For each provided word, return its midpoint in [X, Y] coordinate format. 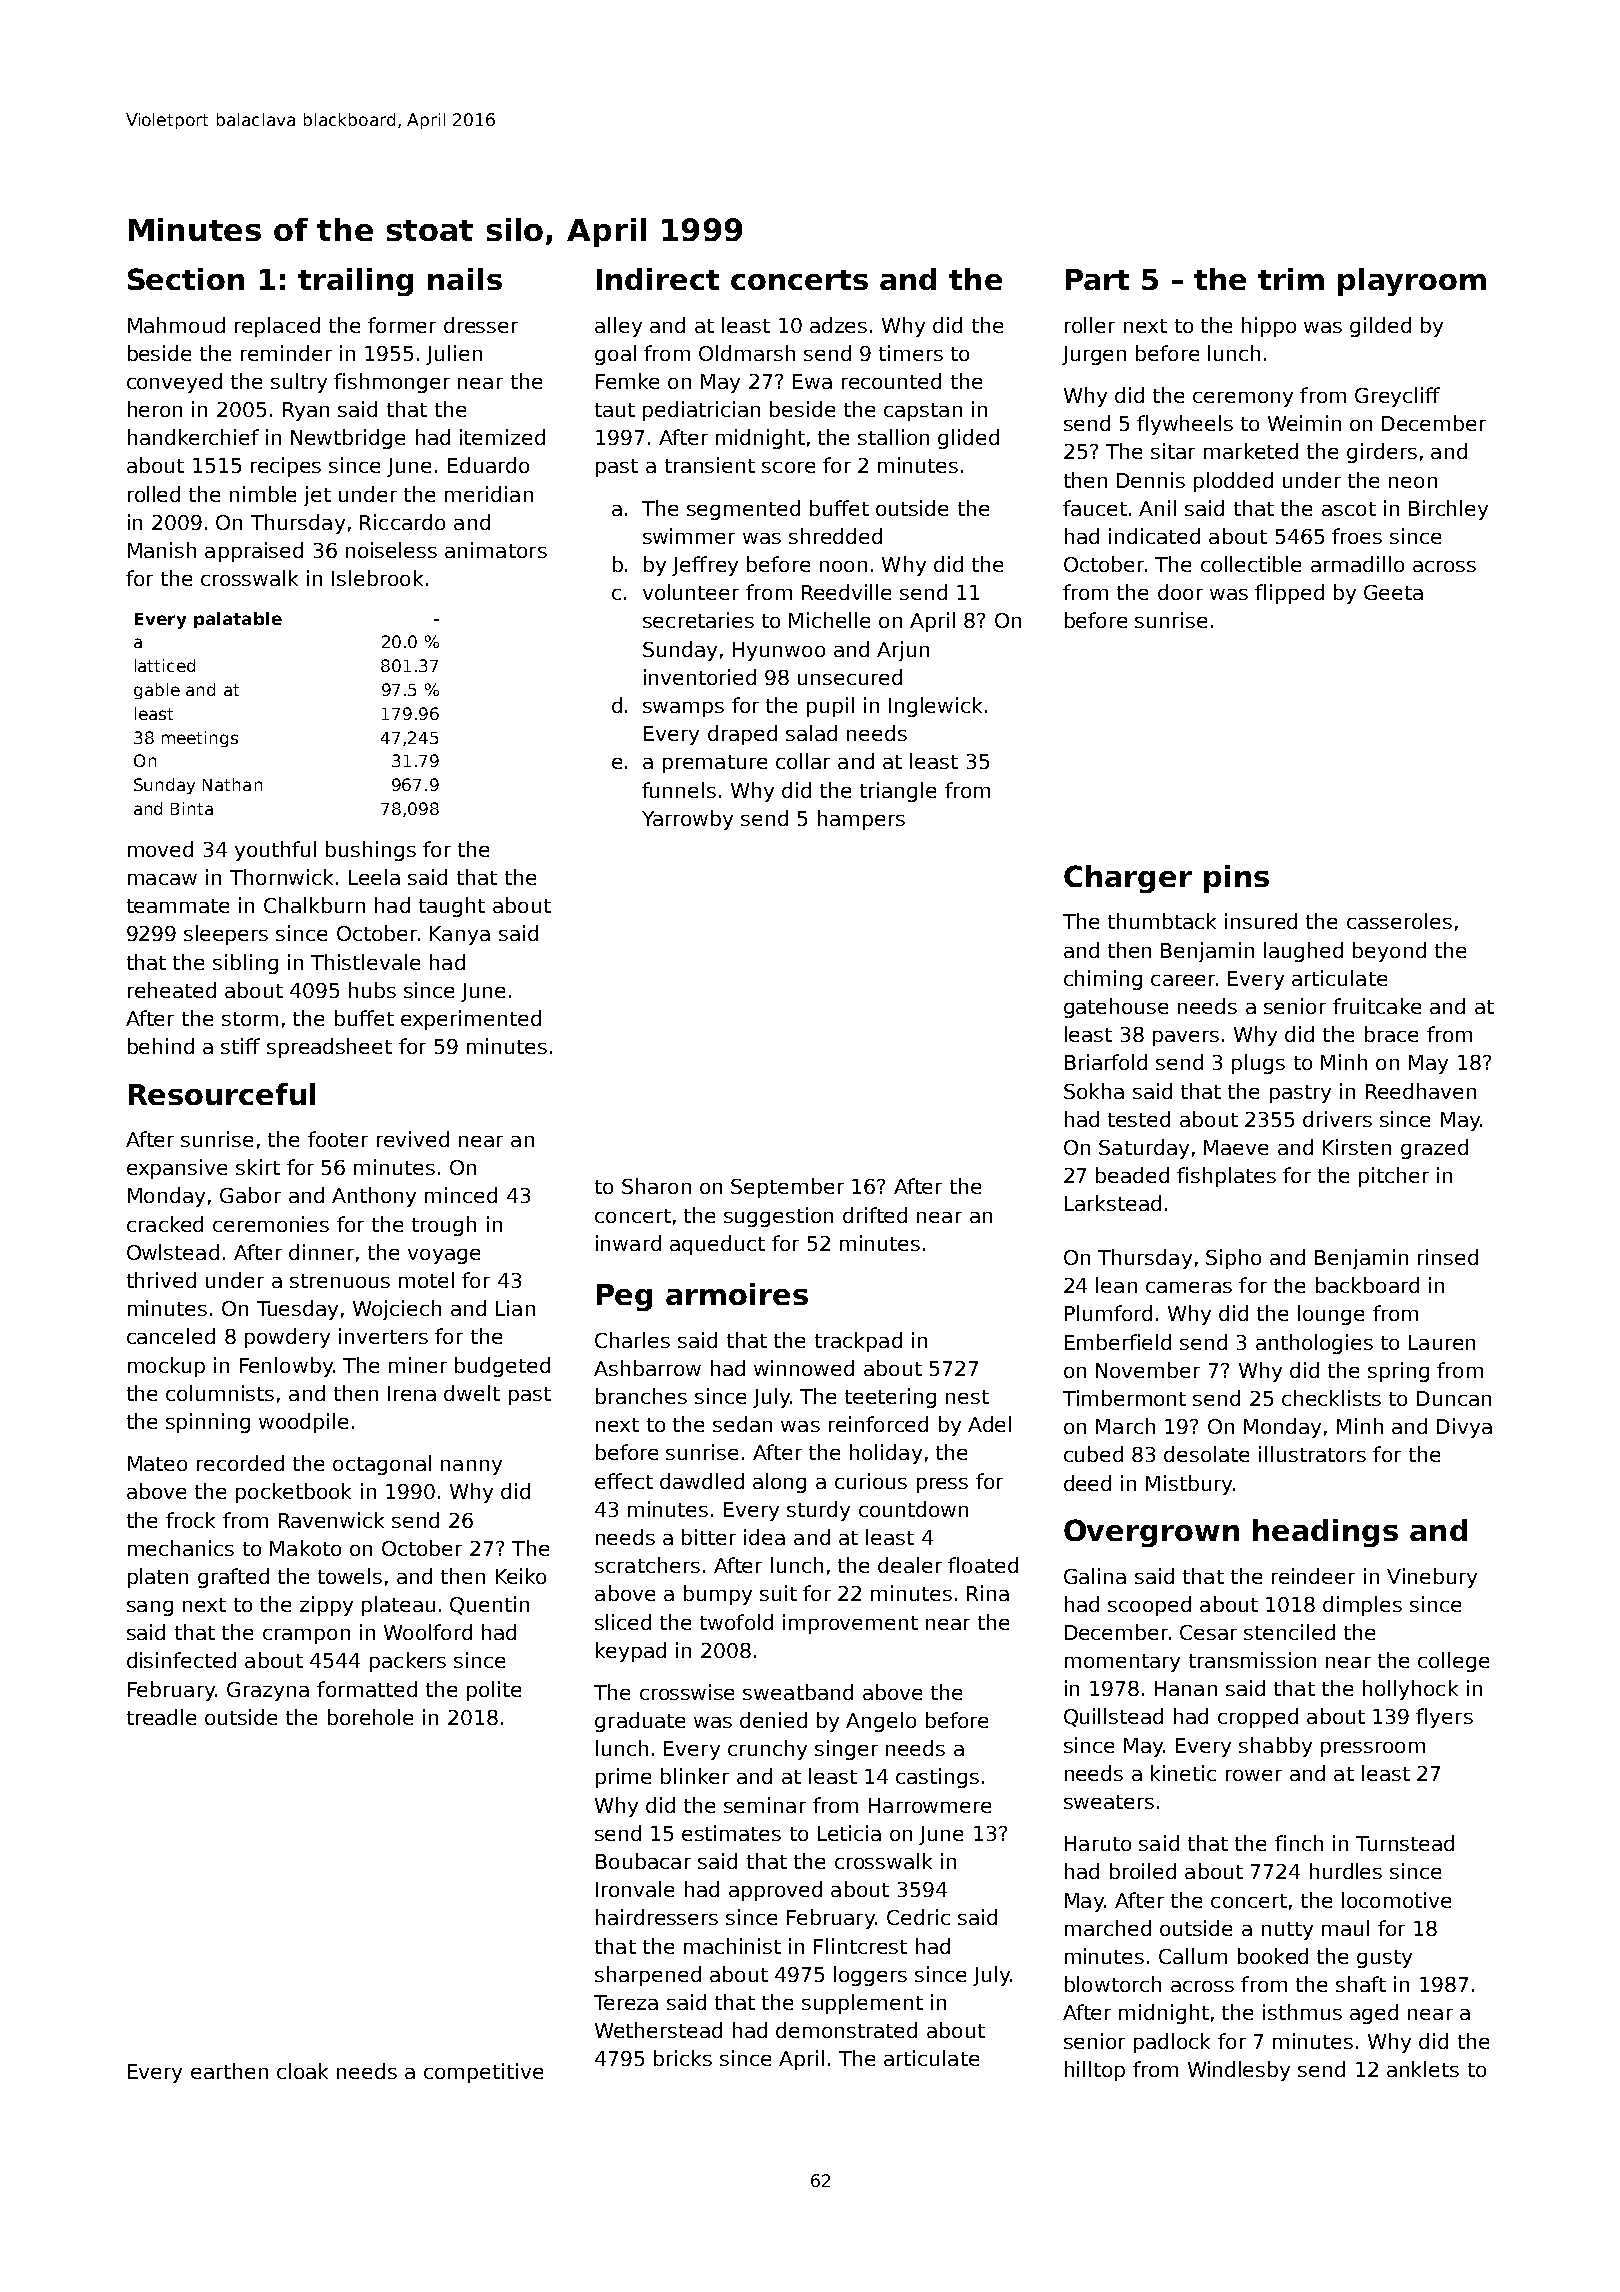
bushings [371, 851]
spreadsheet [329, 1048]
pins [1236, 879]
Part [1097, 279]
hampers [861, 820]
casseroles [1399, 921]
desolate [1206, 1454]
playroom [1412, 282]
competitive [483, 2073]
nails [465, 279]
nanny [471, 1467]
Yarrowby [687, 820]
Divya [1464, 1428]
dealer [910, 1565]
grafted [233, 1578]
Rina [988, 1593]
